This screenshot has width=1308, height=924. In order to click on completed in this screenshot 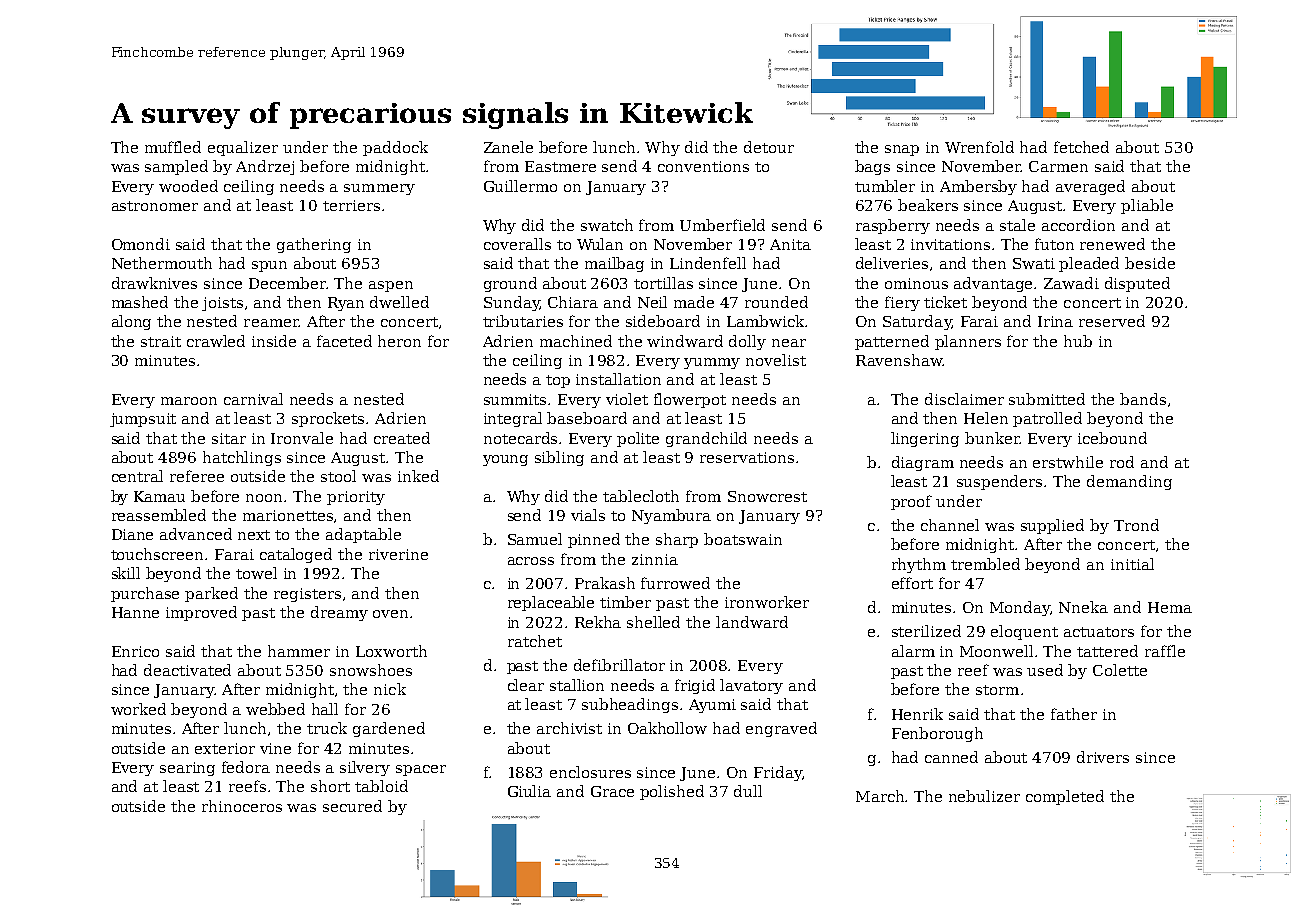, I will do `click(1065, 797)`.
